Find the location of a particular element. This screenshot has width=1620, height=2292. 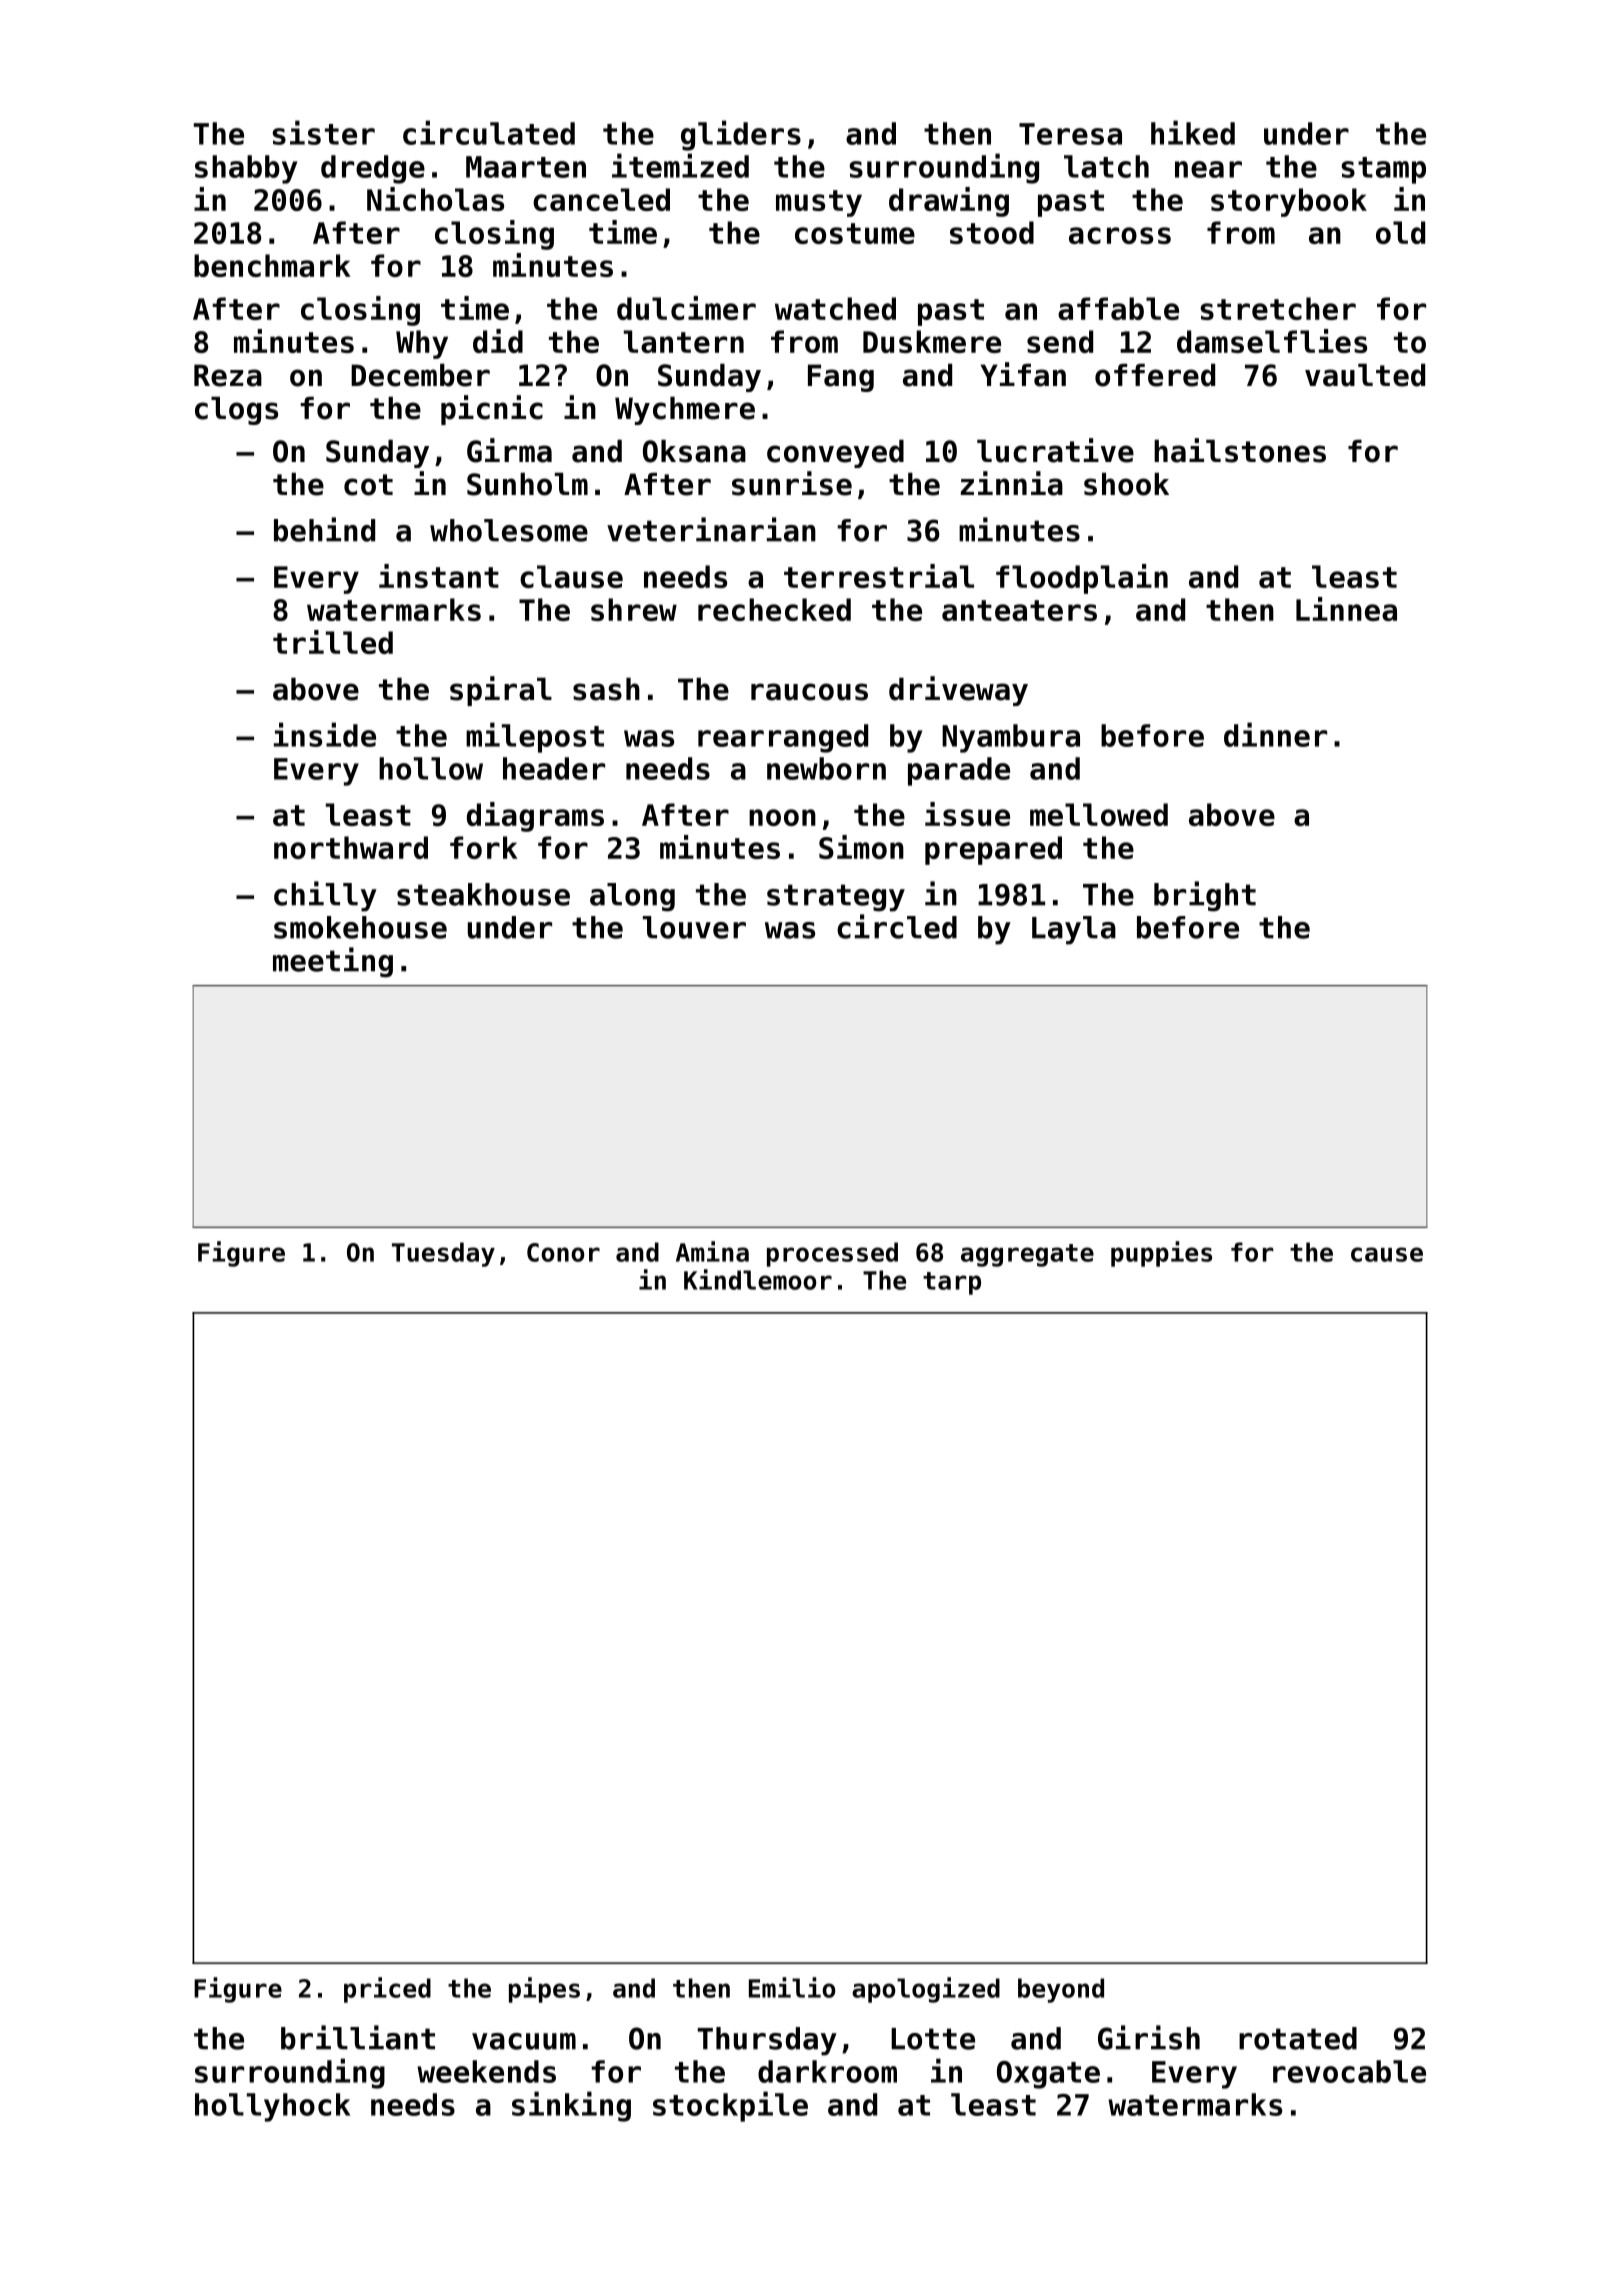

dinner is located at coordinates (1275, 734).
